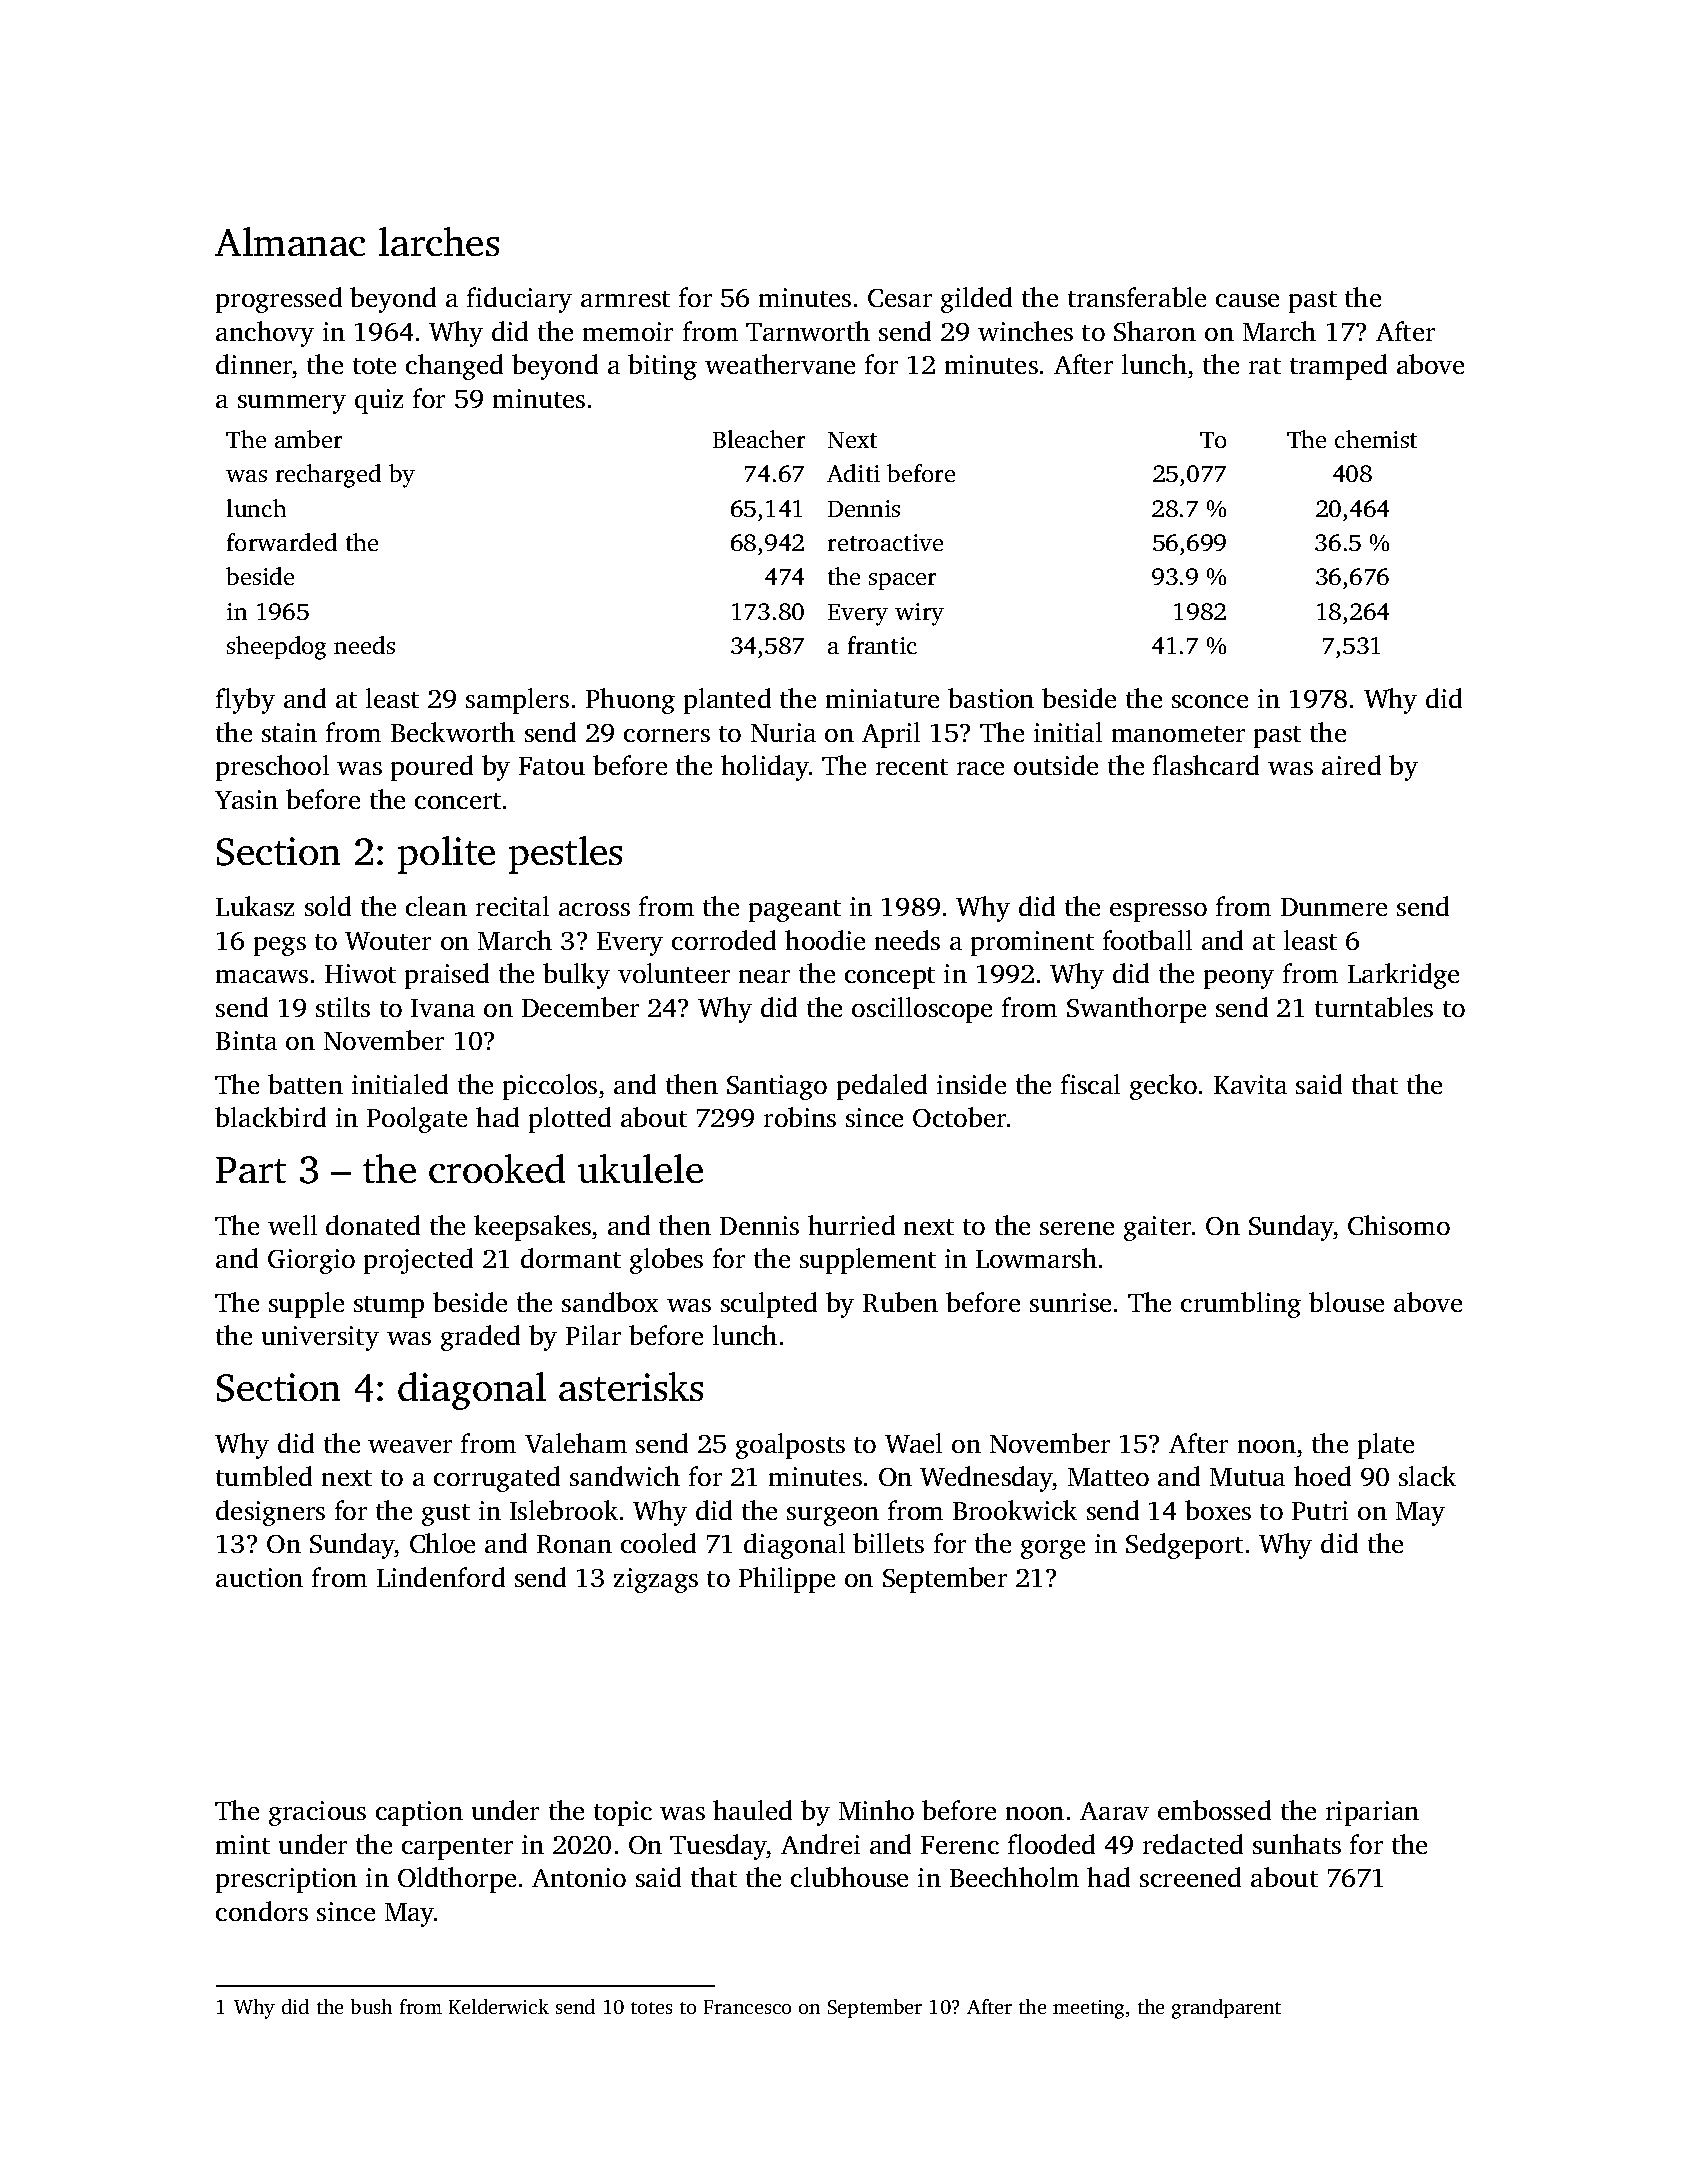  I want to click on samplers, so click(517, 701).
